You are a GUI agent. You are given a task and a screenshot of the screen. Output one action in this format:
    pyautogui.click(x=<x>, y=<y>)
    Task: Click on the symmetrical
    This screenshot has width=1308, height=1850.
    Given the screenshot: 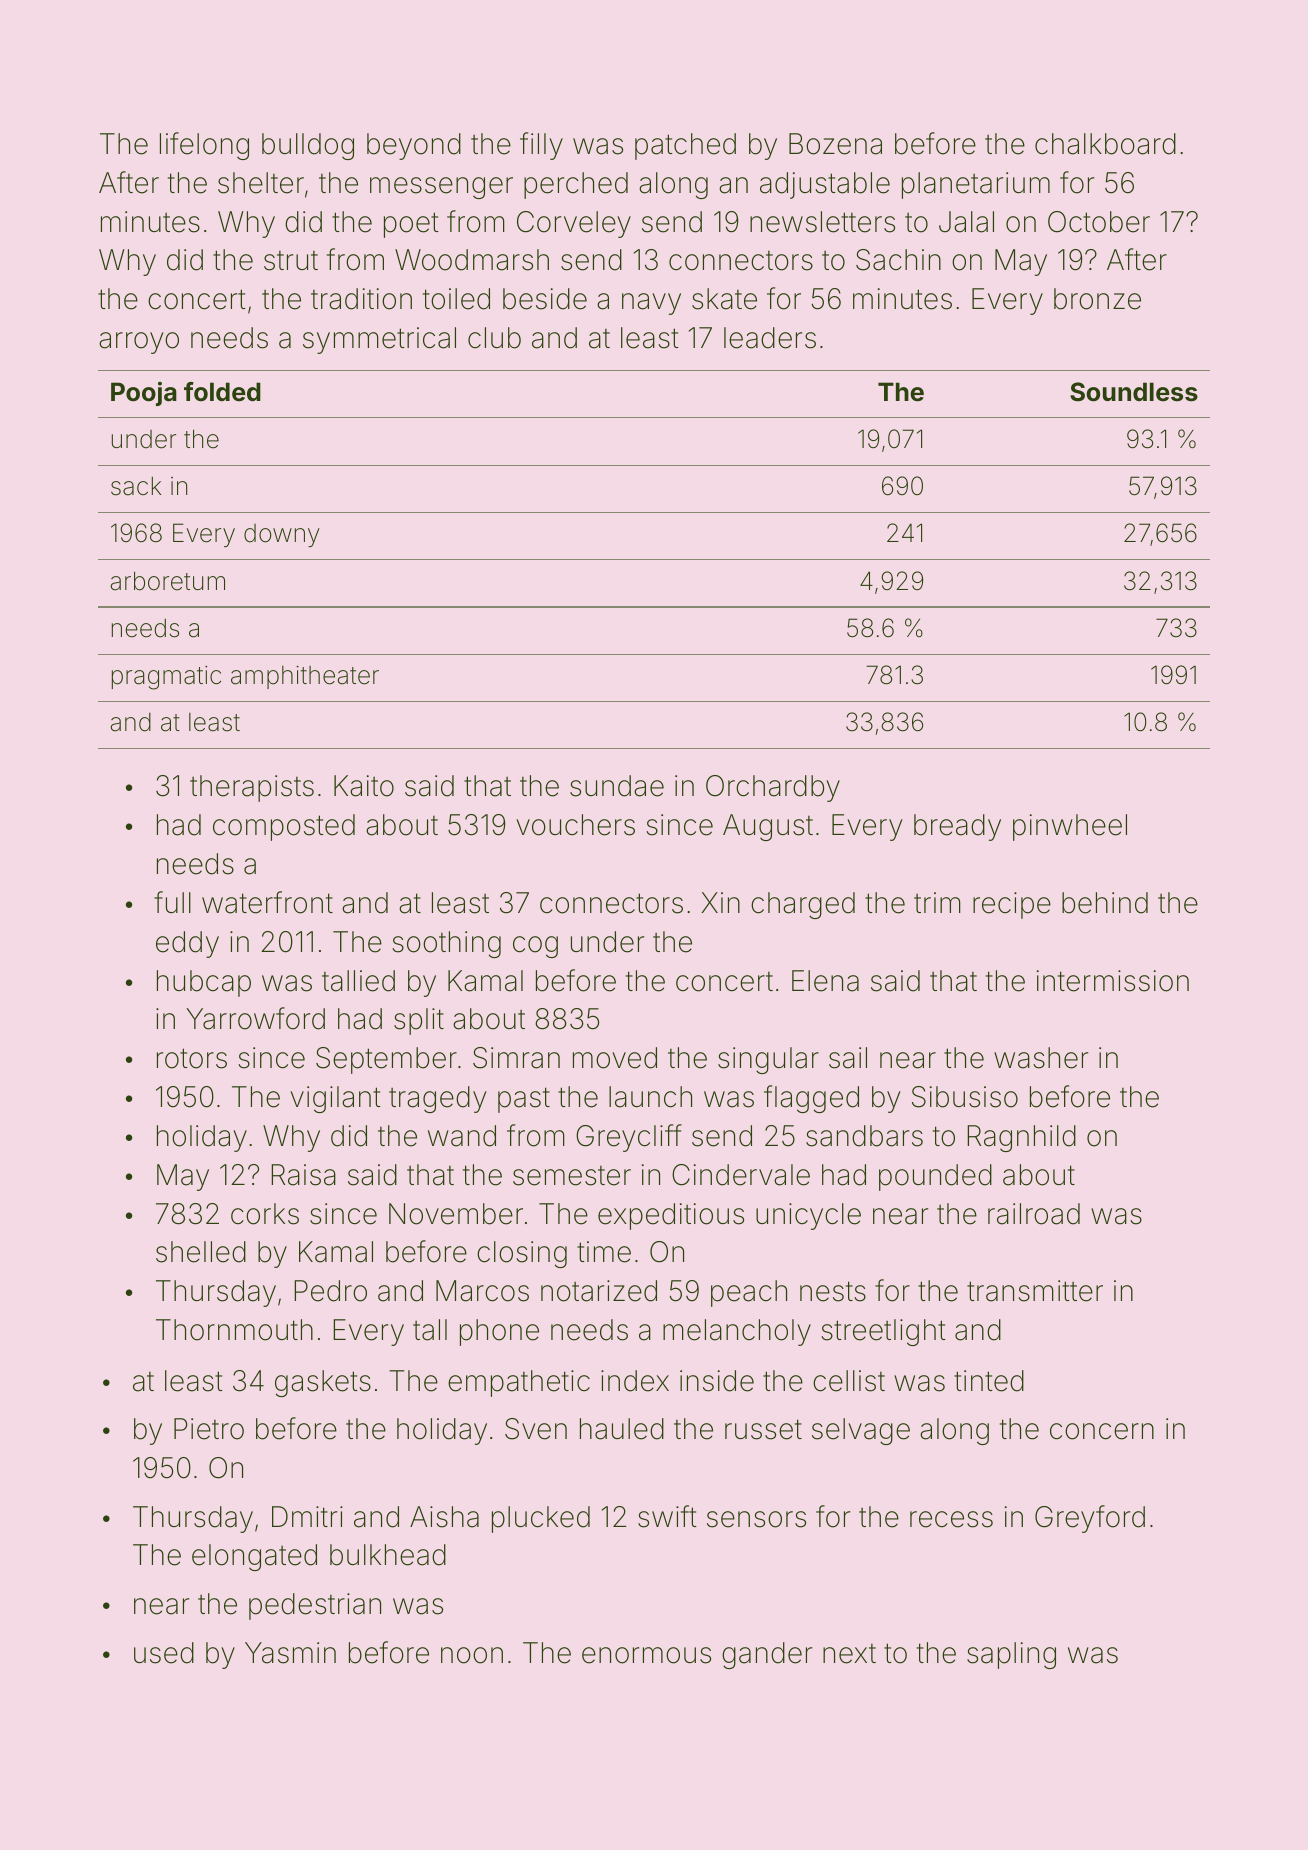 What is the action you would take?
    pyautogui.click(x=379, y=340)
